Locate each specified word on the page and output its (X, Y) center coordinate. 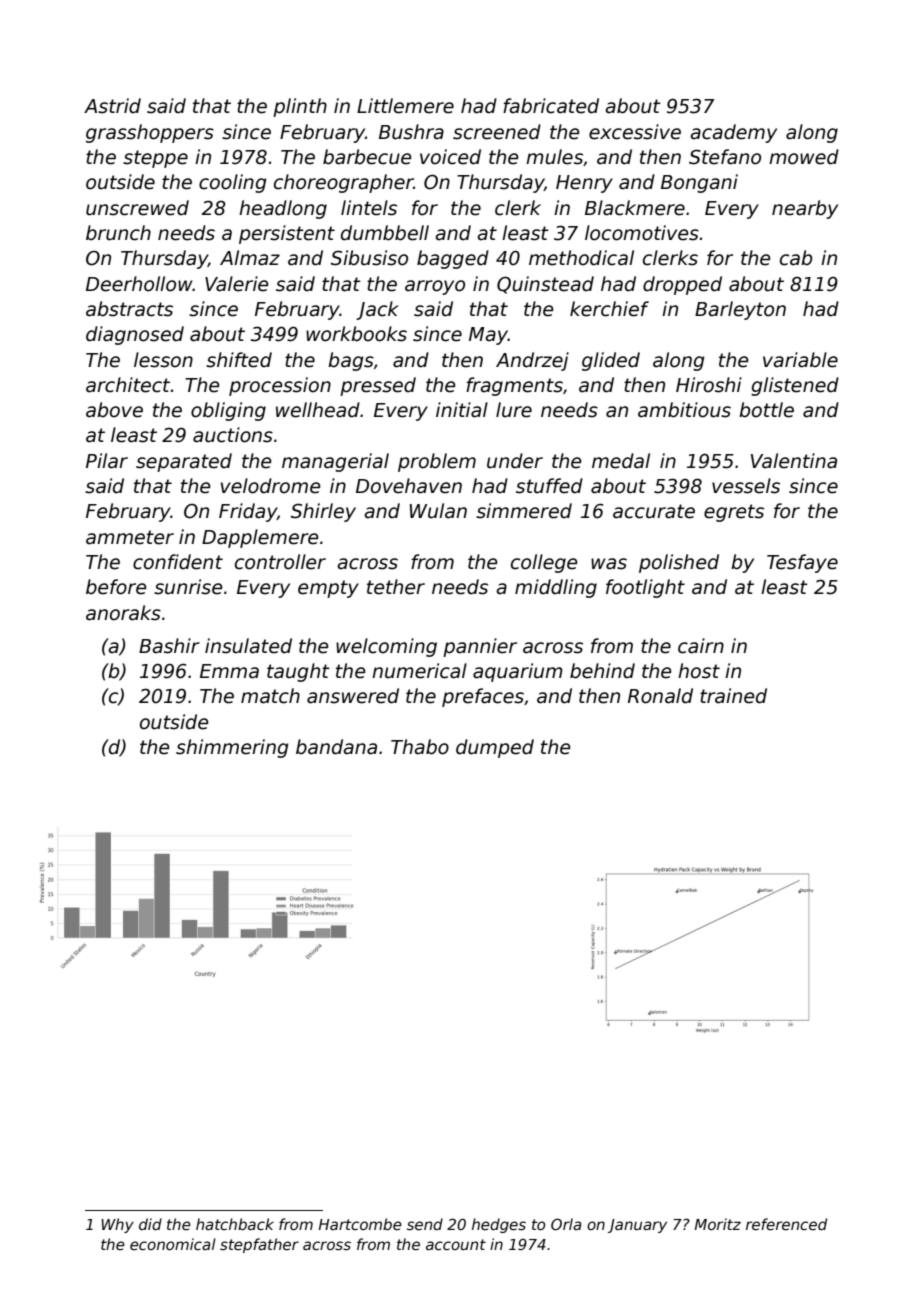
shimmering (232, 748)
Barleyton (740, 310)
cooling (233, 183)
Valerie (237, 284)
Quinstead (545, 285)
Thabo (420, 747)
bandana (336, 747)
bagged (453, 259)
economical (173, 1244)
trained (733, 696)
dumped (495, 748)
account (456, 1244)
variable (800, 360)
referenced (786, 1224)
